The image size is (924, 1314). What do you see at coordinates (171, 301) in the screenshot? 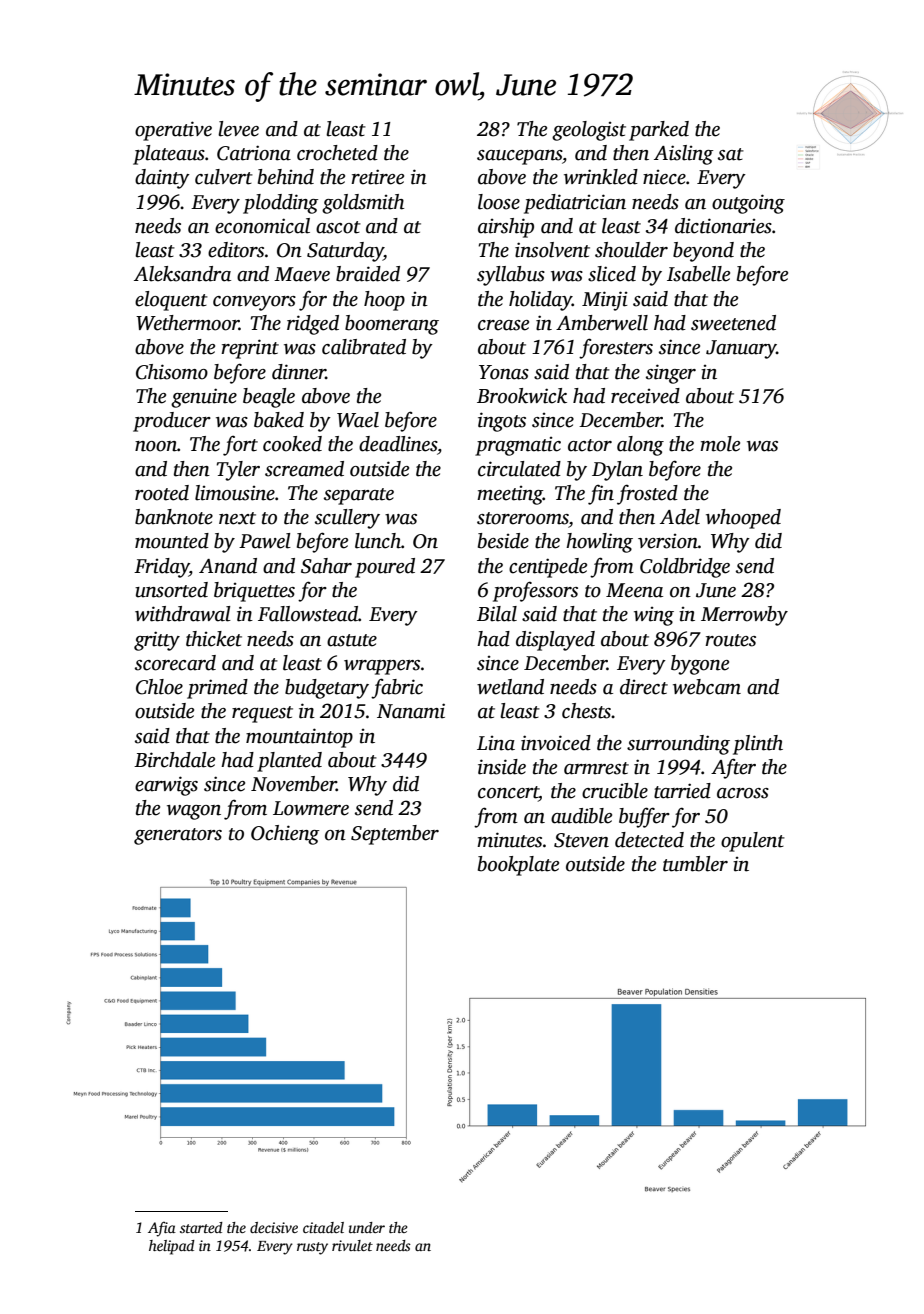
I see `eloquent` at bounding box center [171, 301].
